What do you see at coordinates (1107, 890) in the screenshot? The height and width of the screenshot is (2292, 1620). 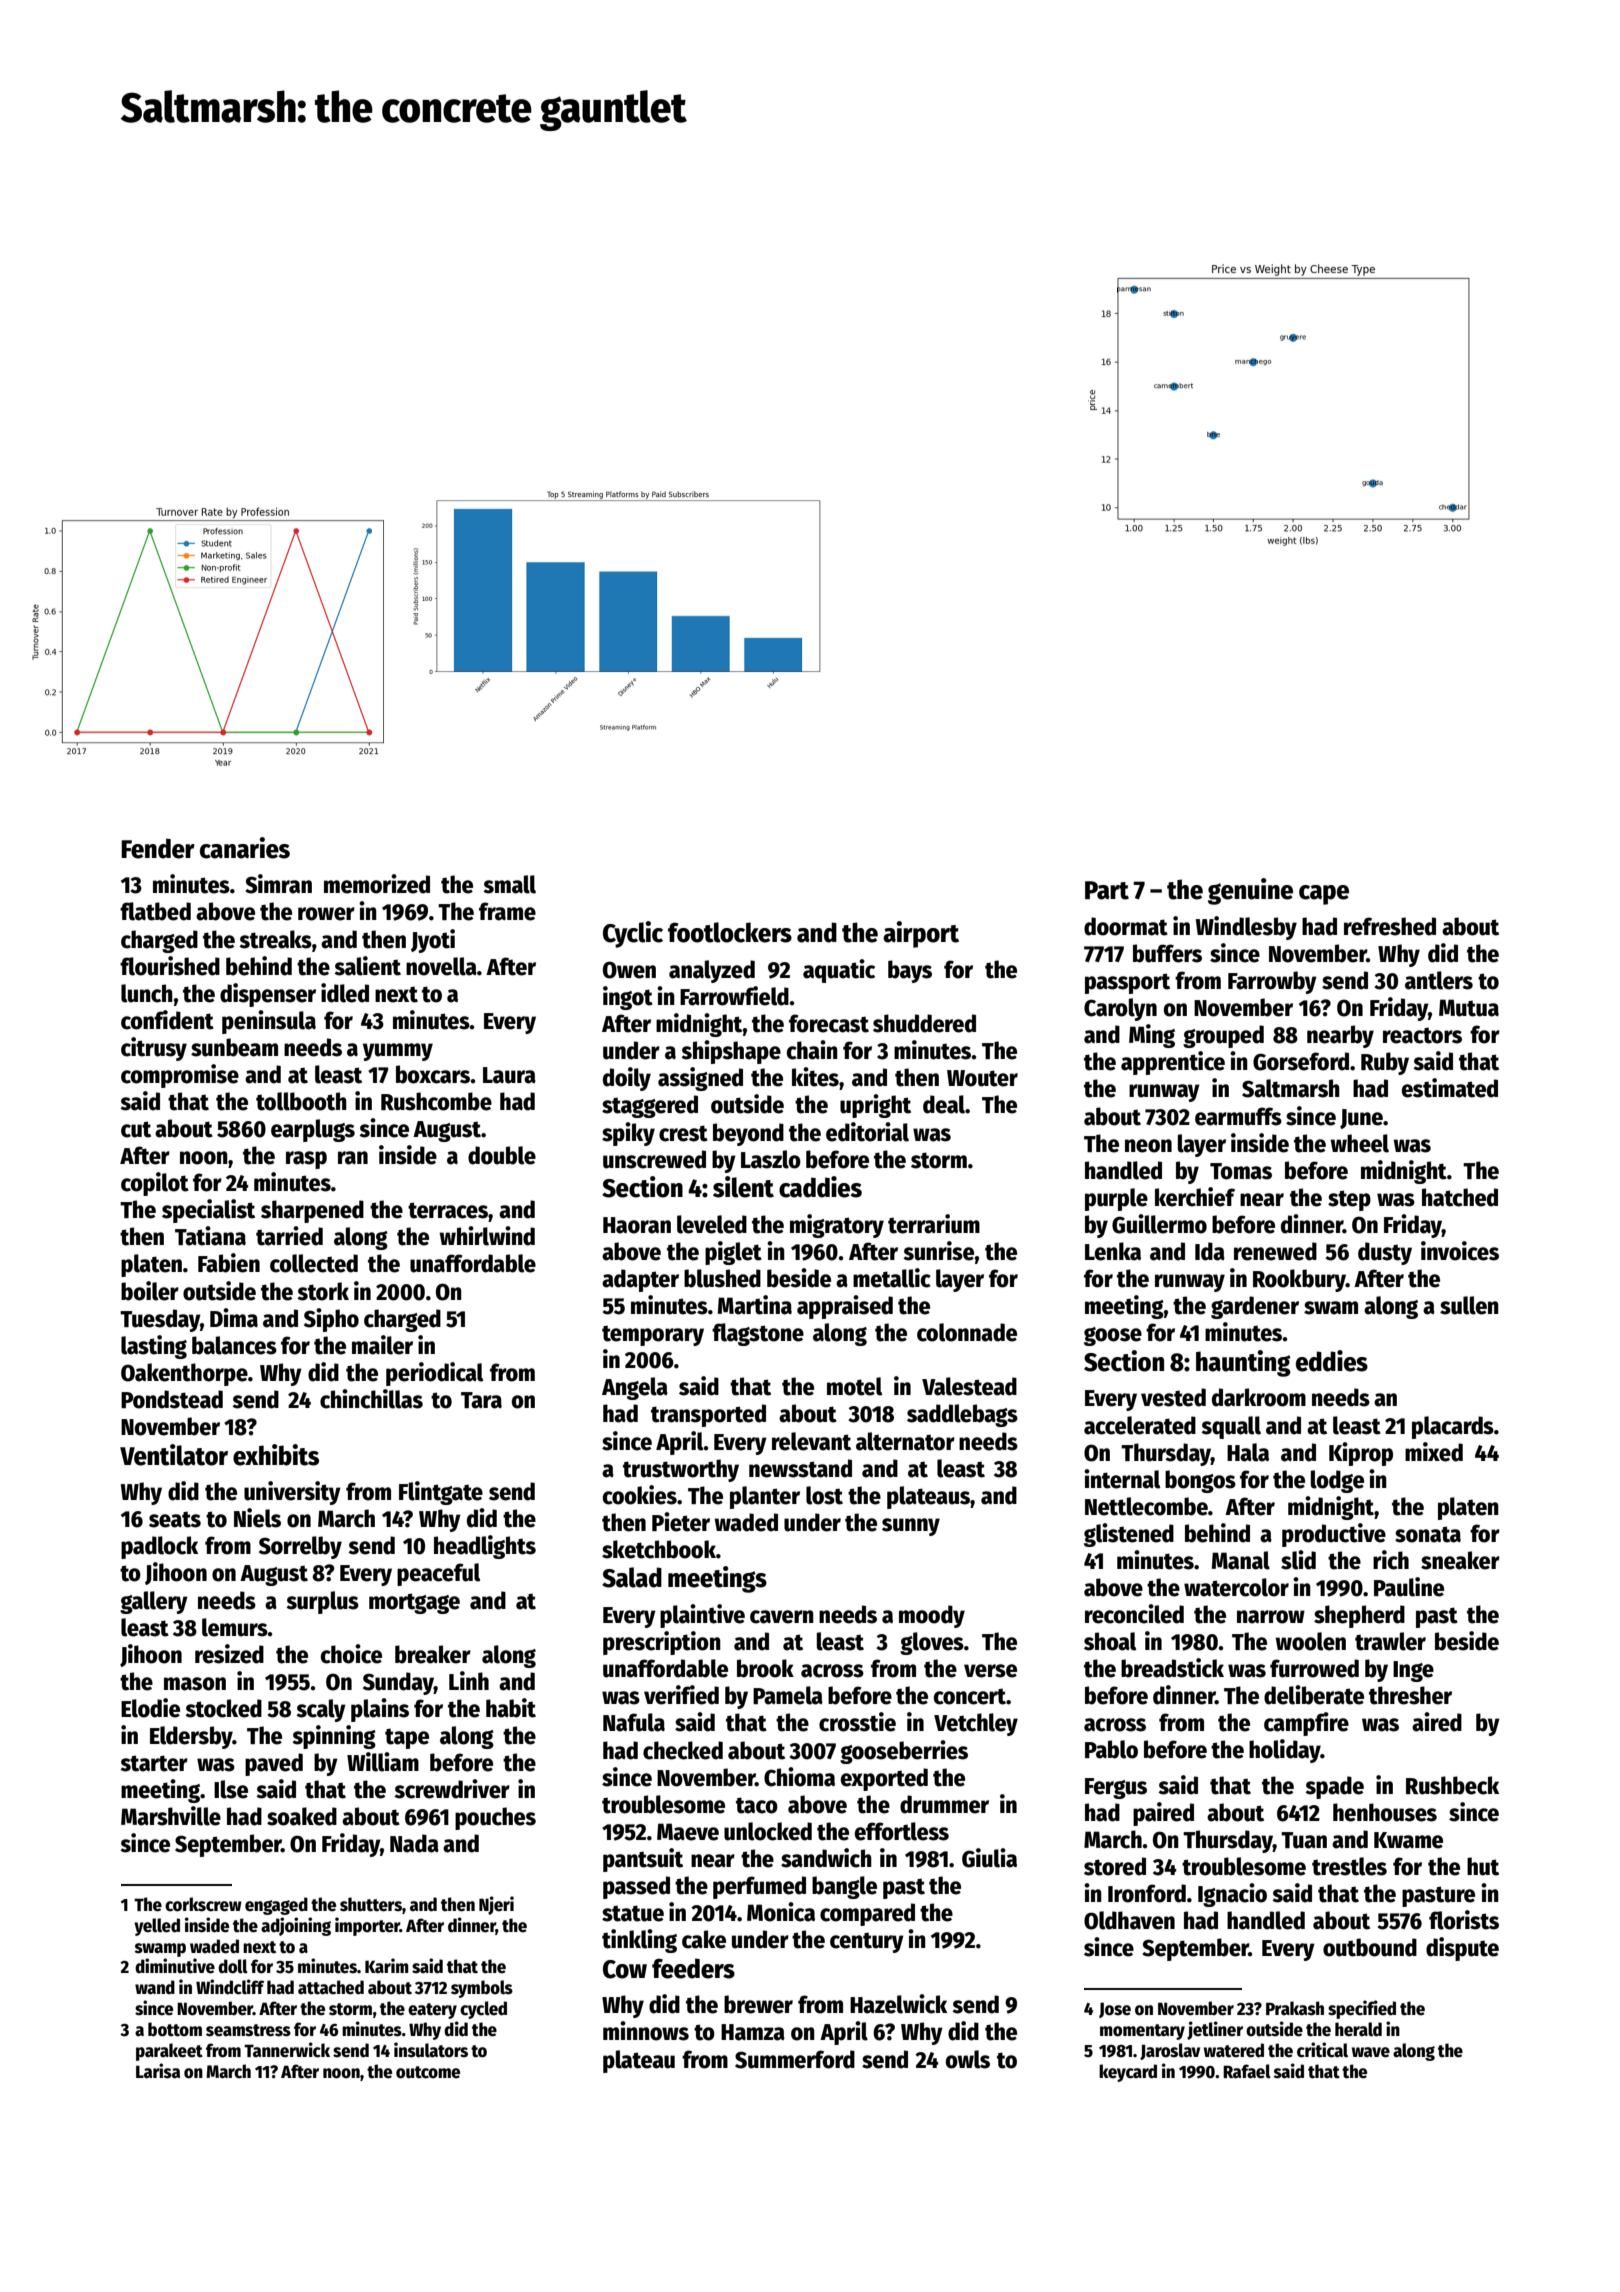 I see `Part` at bounding box center [1107, 890].
